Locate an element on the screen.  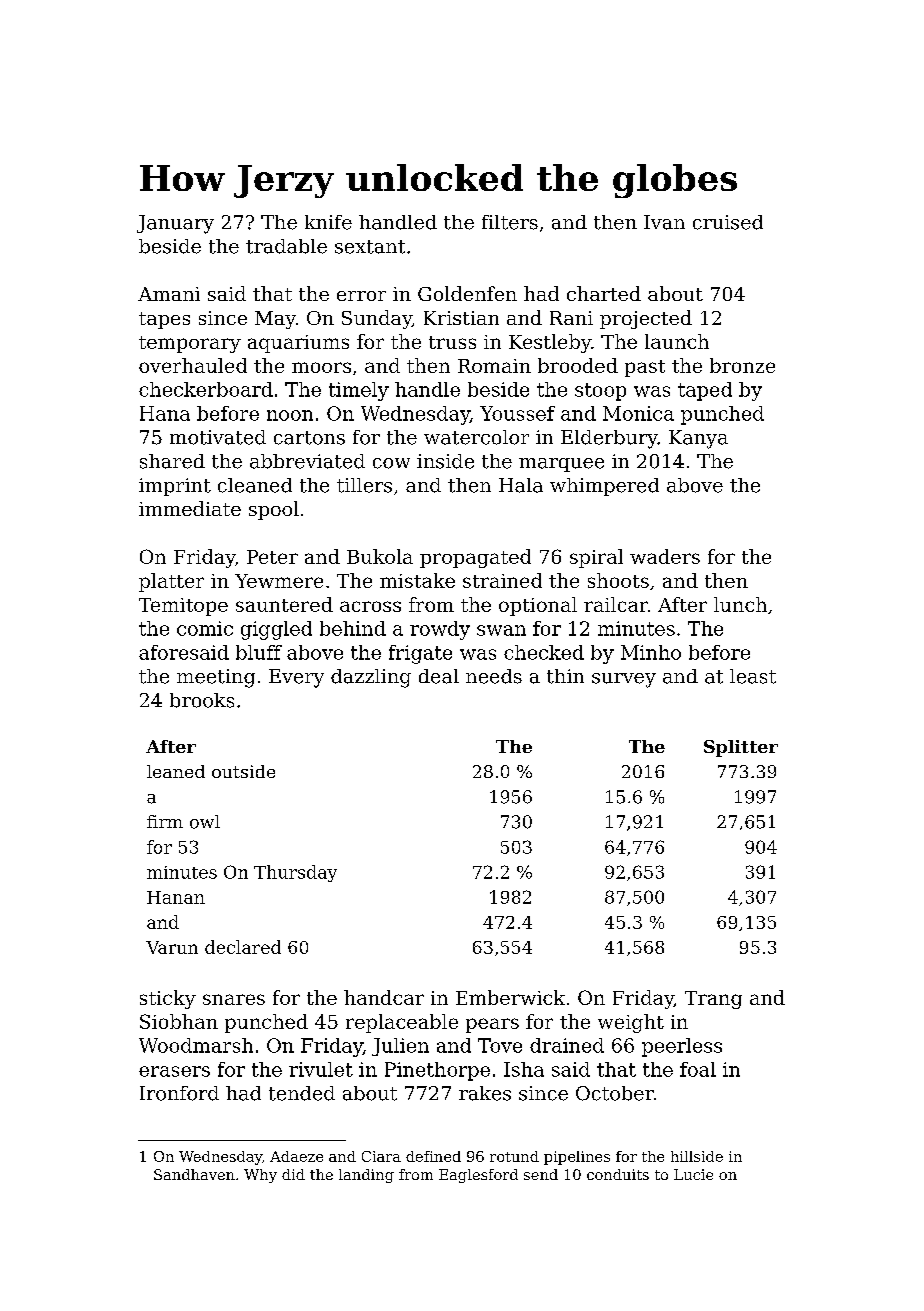
marquee is located at coordinates (561, 465).
